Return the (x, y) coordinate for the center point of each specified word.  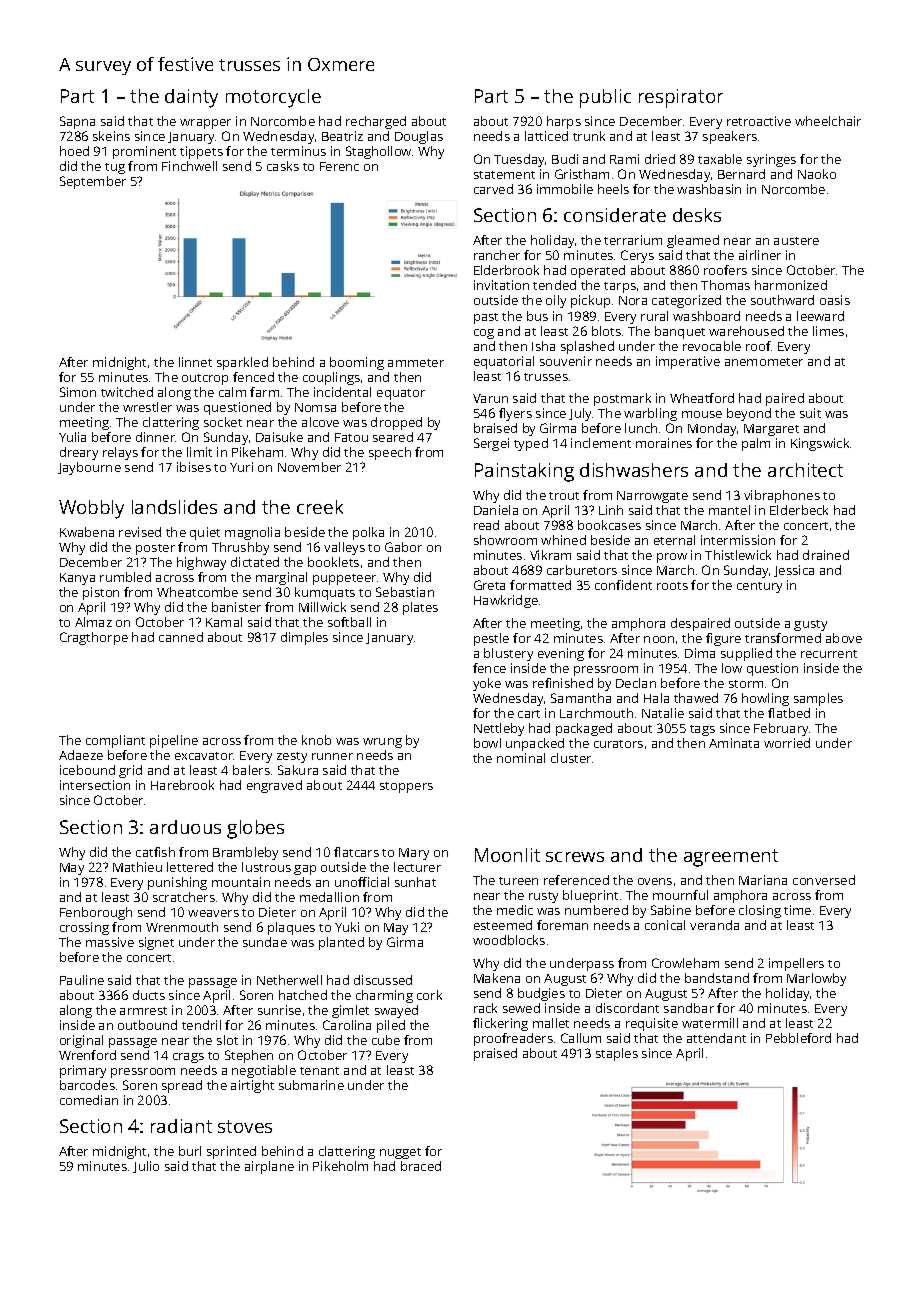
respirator (681, 98)
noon (659, 639)
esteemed (503, 925)
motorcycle (273, 98)
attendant (716, 1038)
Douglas (419, 137)
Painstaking (524, 472)
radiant (181, 1126)
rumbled (125, 577)
